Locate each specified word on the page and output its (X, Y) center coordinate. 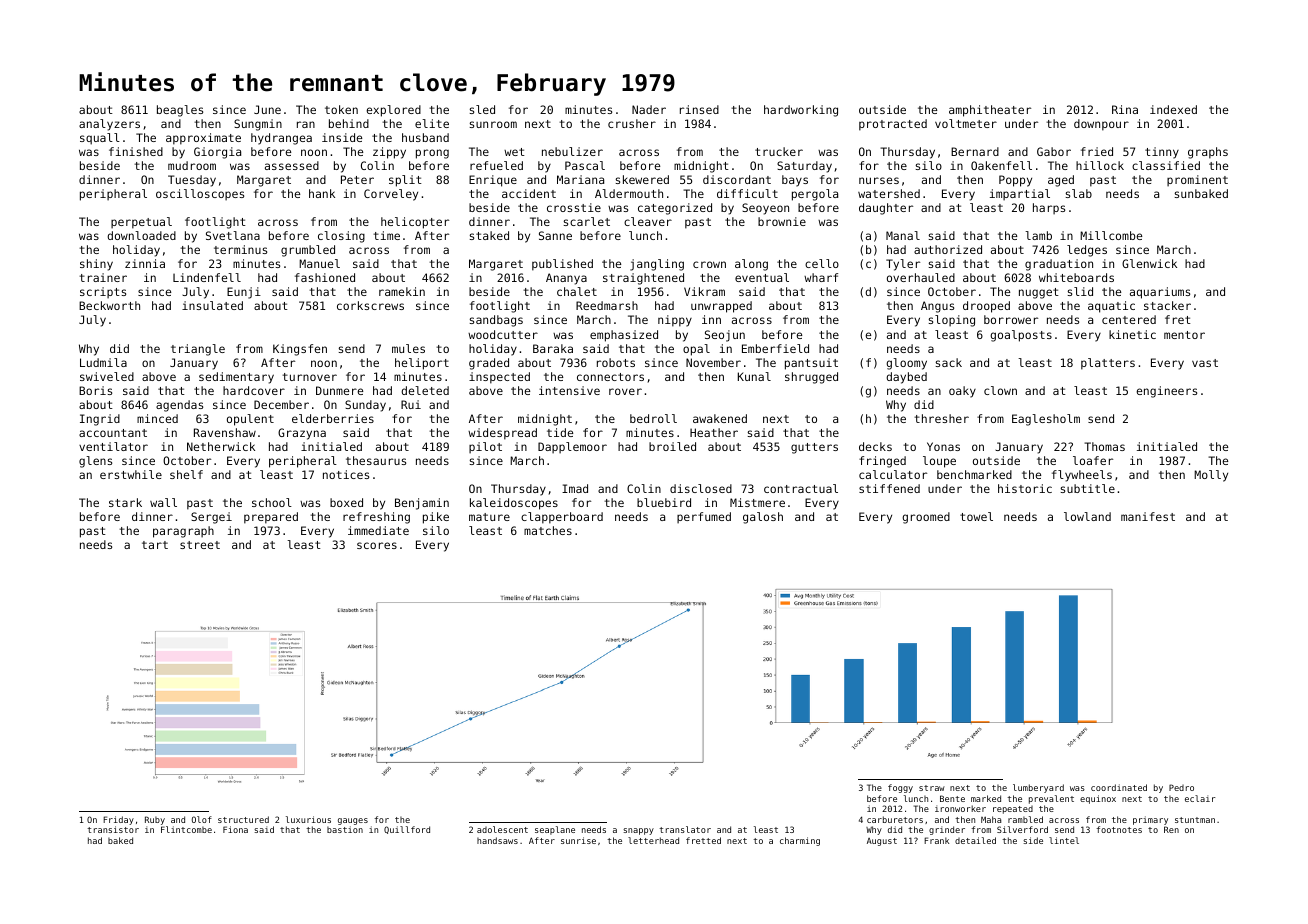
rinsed (699, 109)
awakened (720, 418)
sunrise (578, 840)
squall (100, 139)
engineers (1166, 392)
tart (155, 545)
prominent (1197, 181)
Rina (1125, 109)
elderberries (333, 418)
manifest (1148, 516)
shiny (96, 265)
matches (548, 530)
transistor (113, 829)
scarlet (587, 221)
